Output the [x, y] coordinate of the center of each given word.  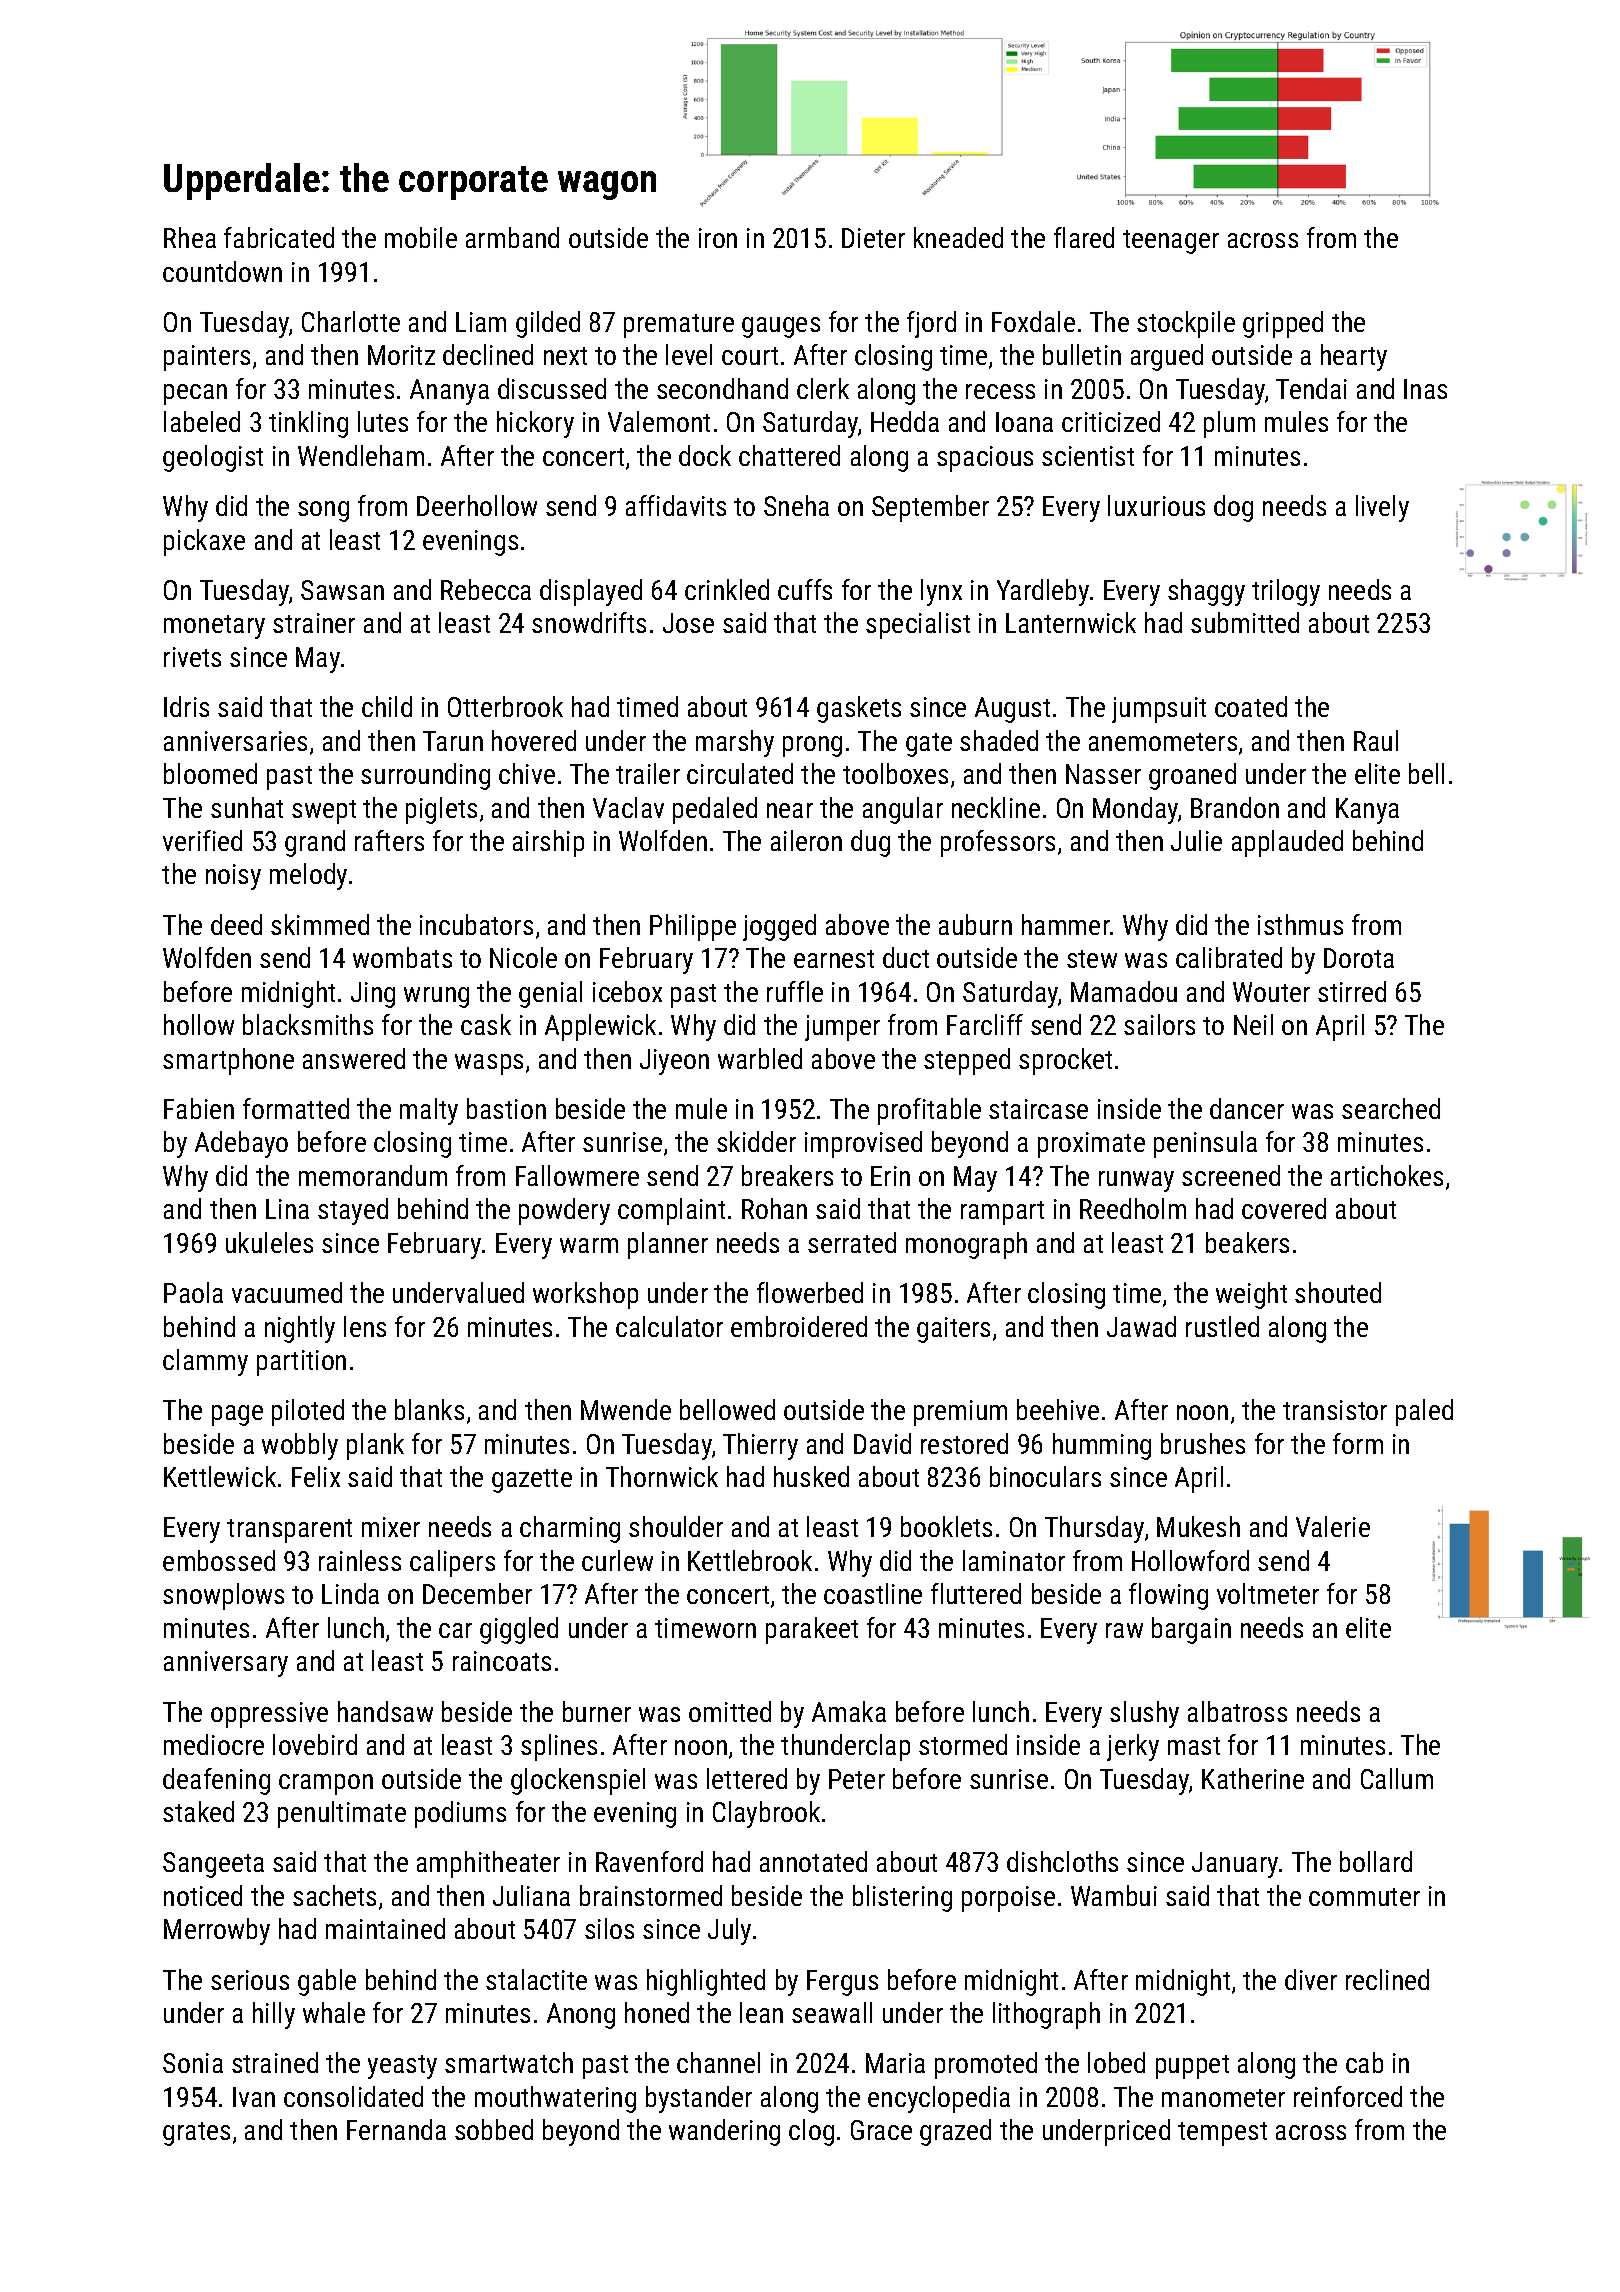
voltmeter [1268, 1593]
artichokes [1387, 1175]
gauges [781, 327]
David [882, 1443]
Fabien [199, 1108]
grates [196, 2134]
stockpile [1186, 324]
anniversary [226, 1664]
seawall [832, 2012]
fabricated [279, 237]
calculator [669, 1326]
